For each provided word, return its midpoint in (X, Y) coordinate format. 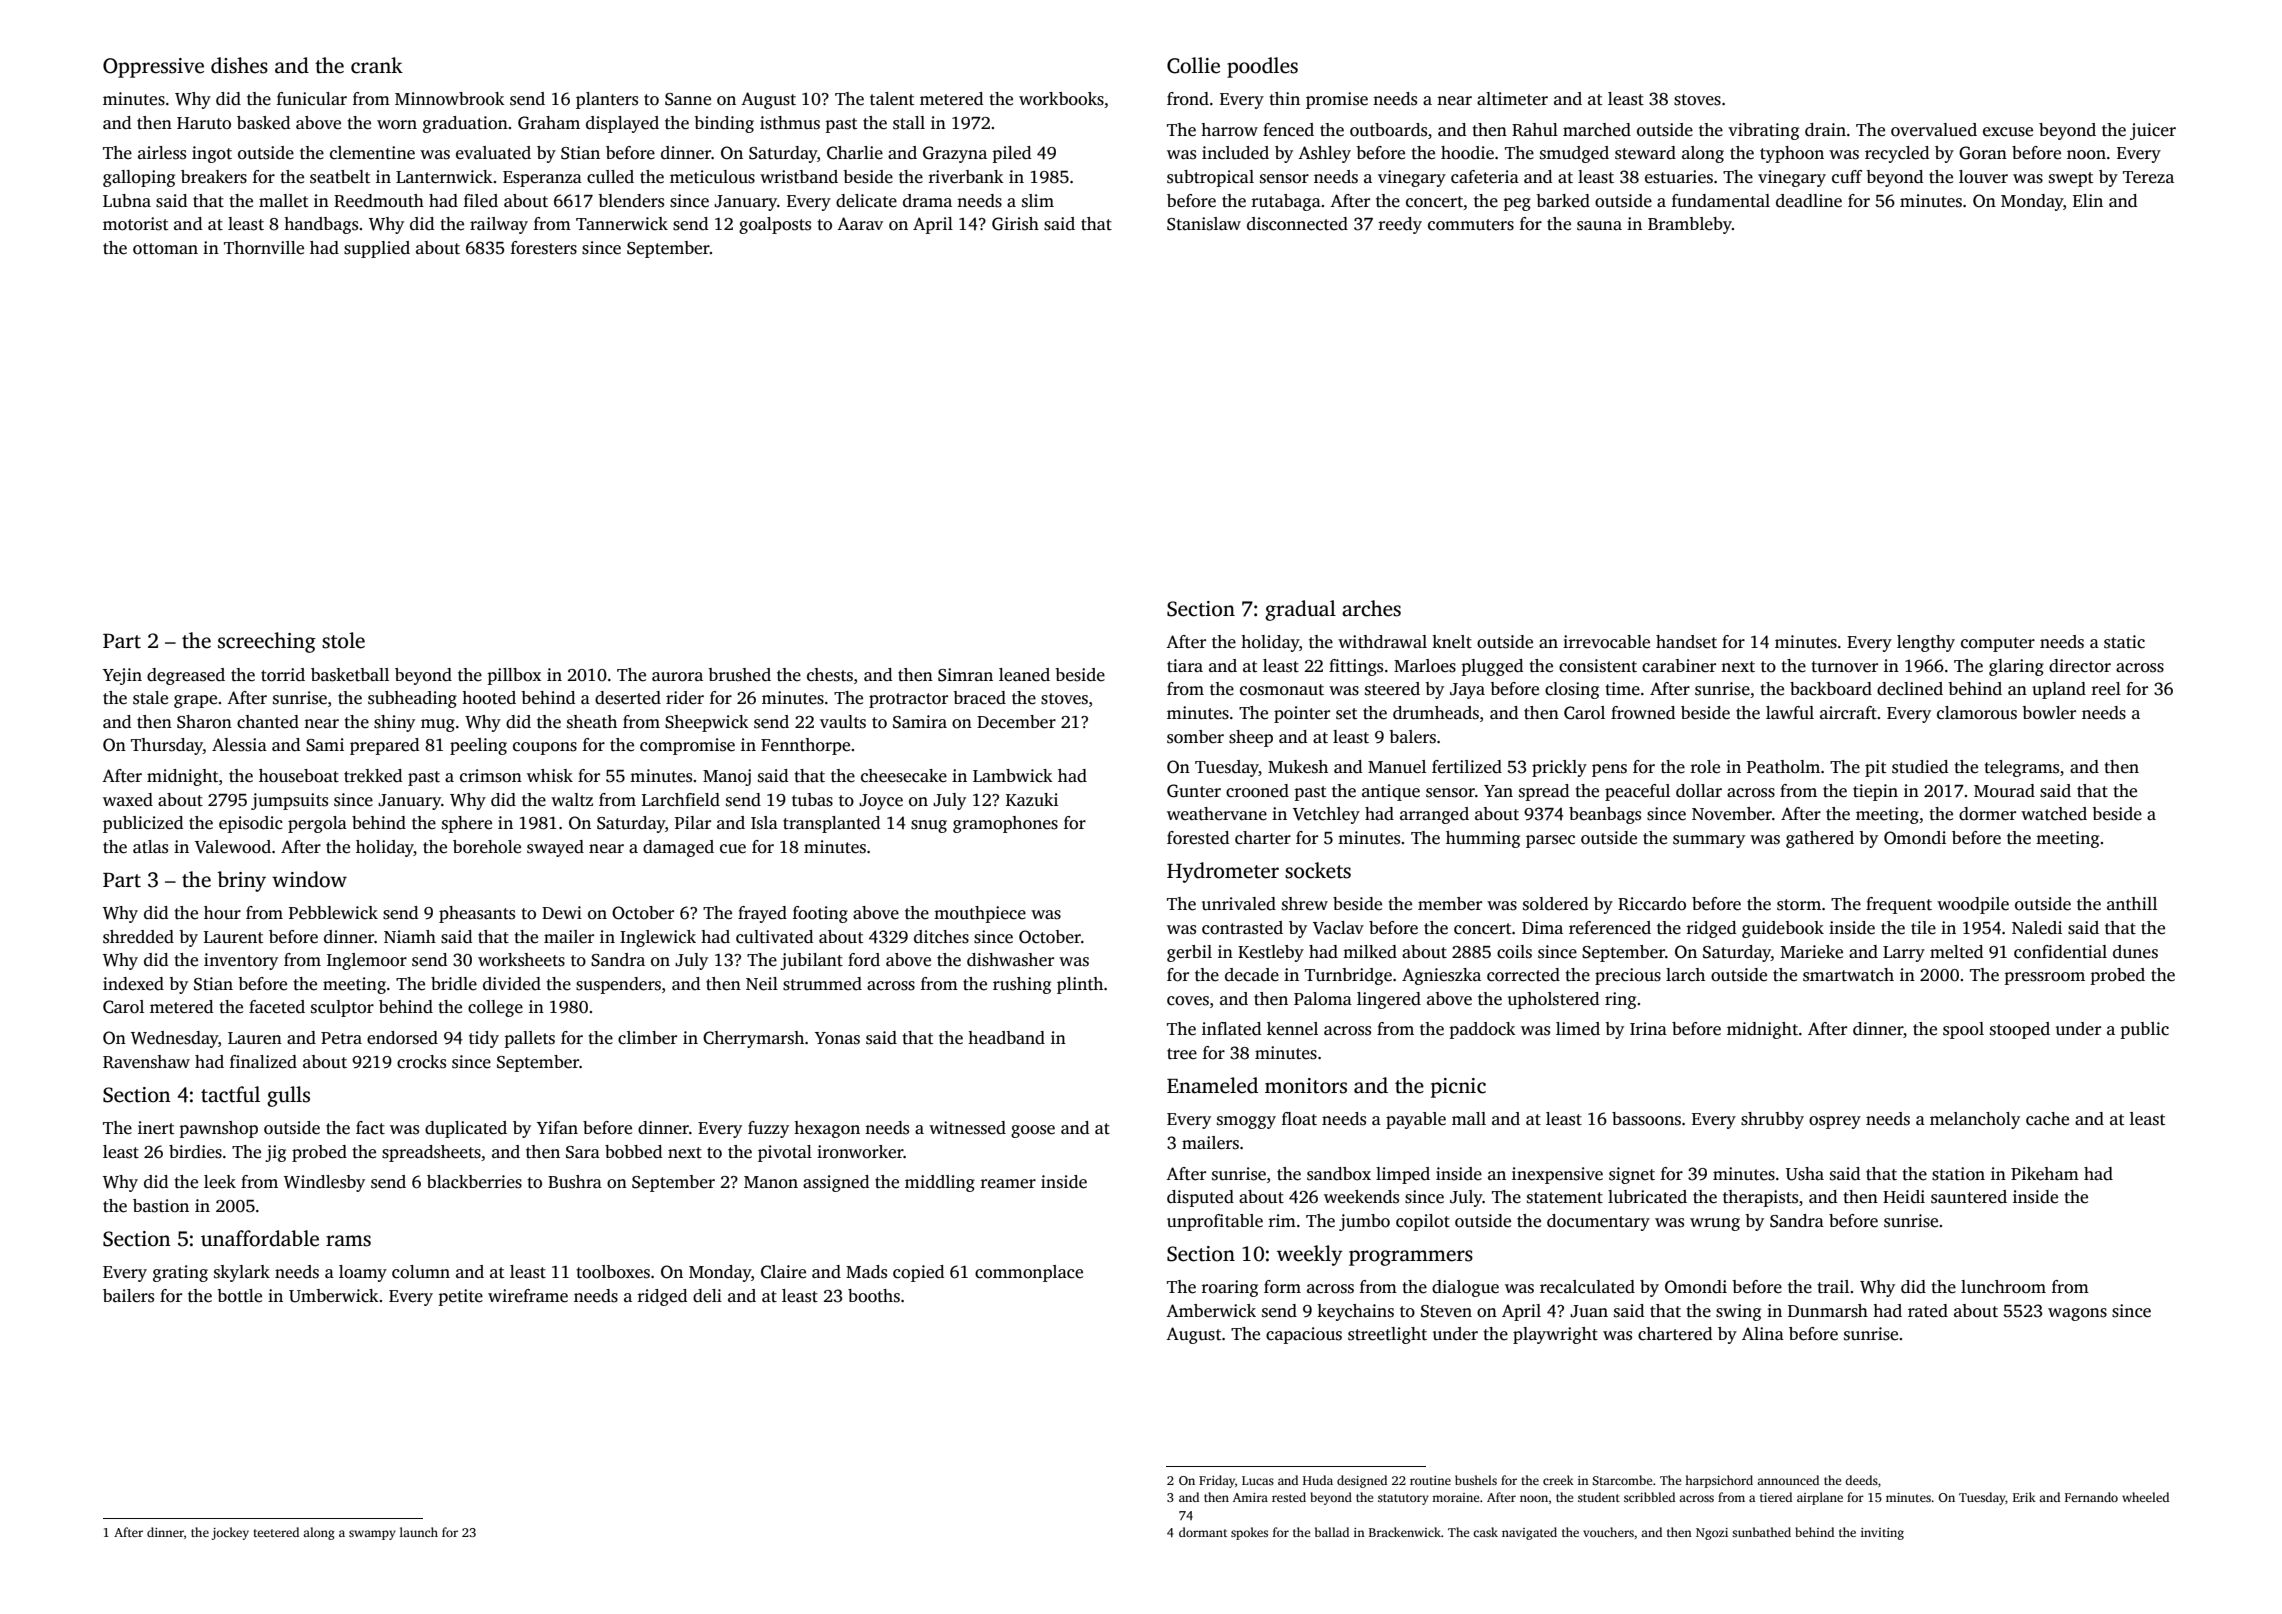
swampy (372, 1535)
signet (1632, 1175)
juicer (2153, 131)
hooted (489, 698)
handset (1686, 642)
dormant (1203, 1532)
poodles (1262, 67)
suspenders (618, 985)
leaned (1024, 675)
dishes (239, 65)
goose (1033, 1131)
